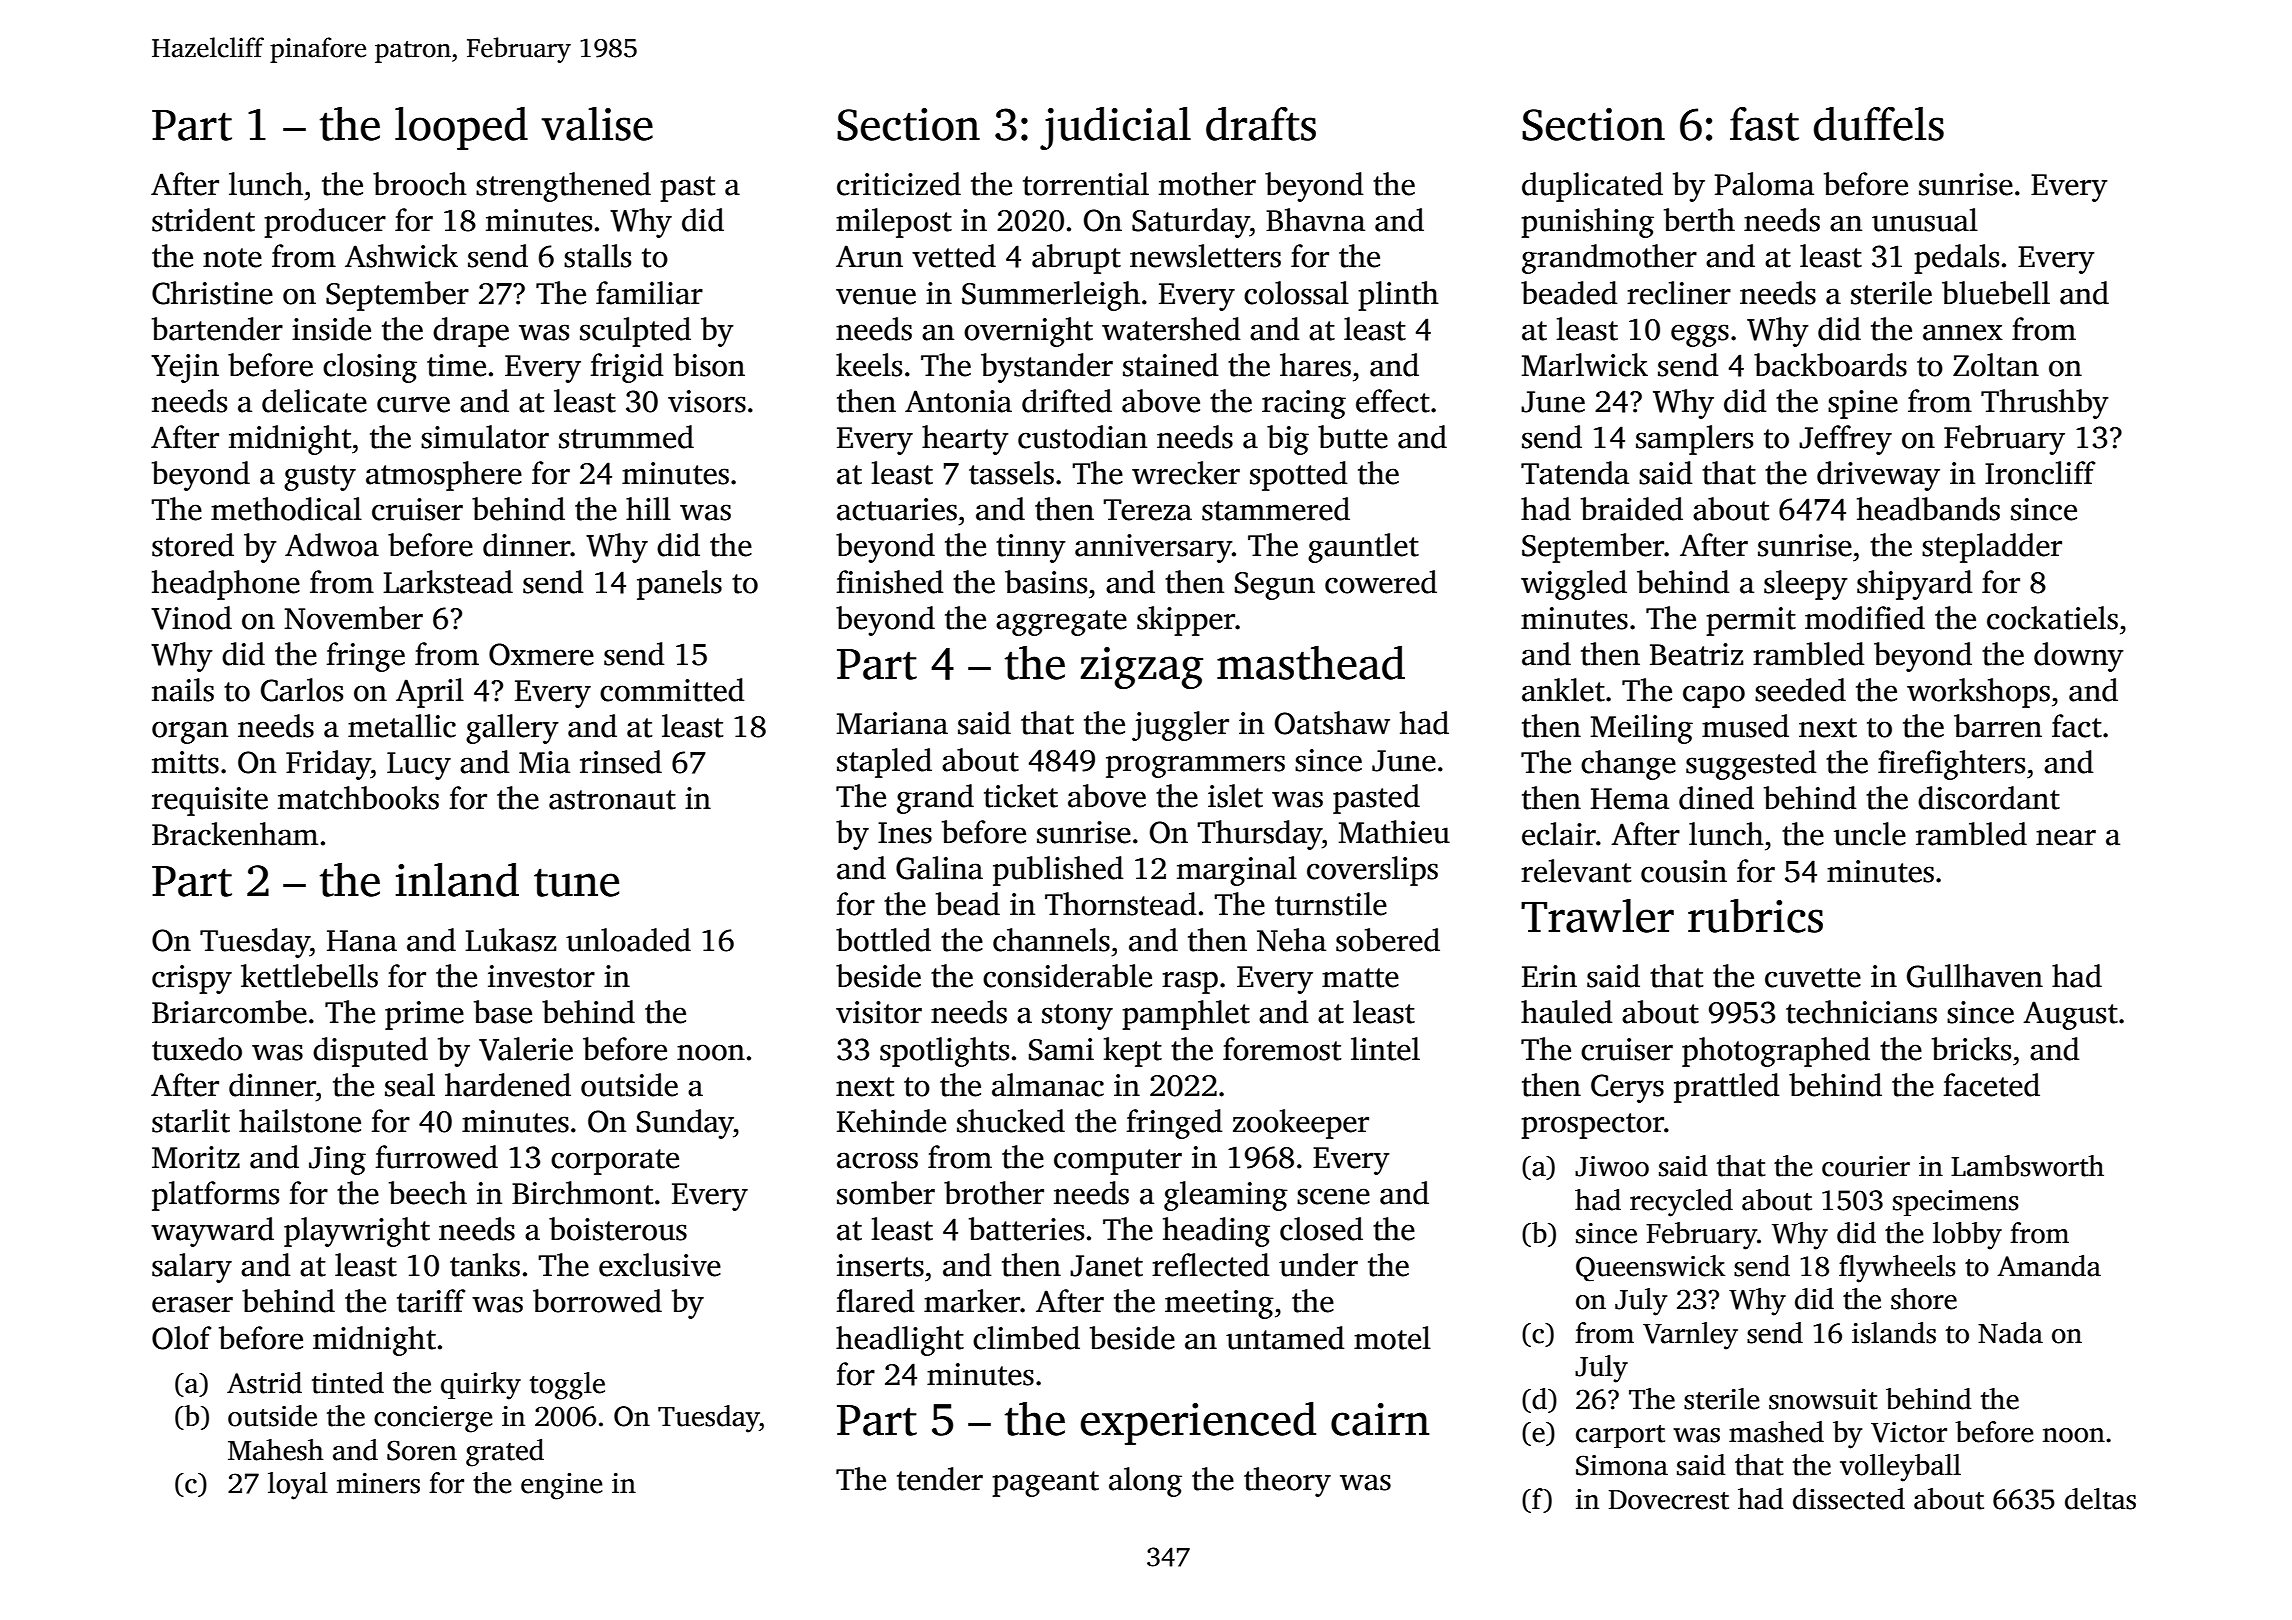 The image size is (2292, 1620). What do you see at coordinates (320, 478) in the image?
I see `gusty` at bounding box center [320, 478].
